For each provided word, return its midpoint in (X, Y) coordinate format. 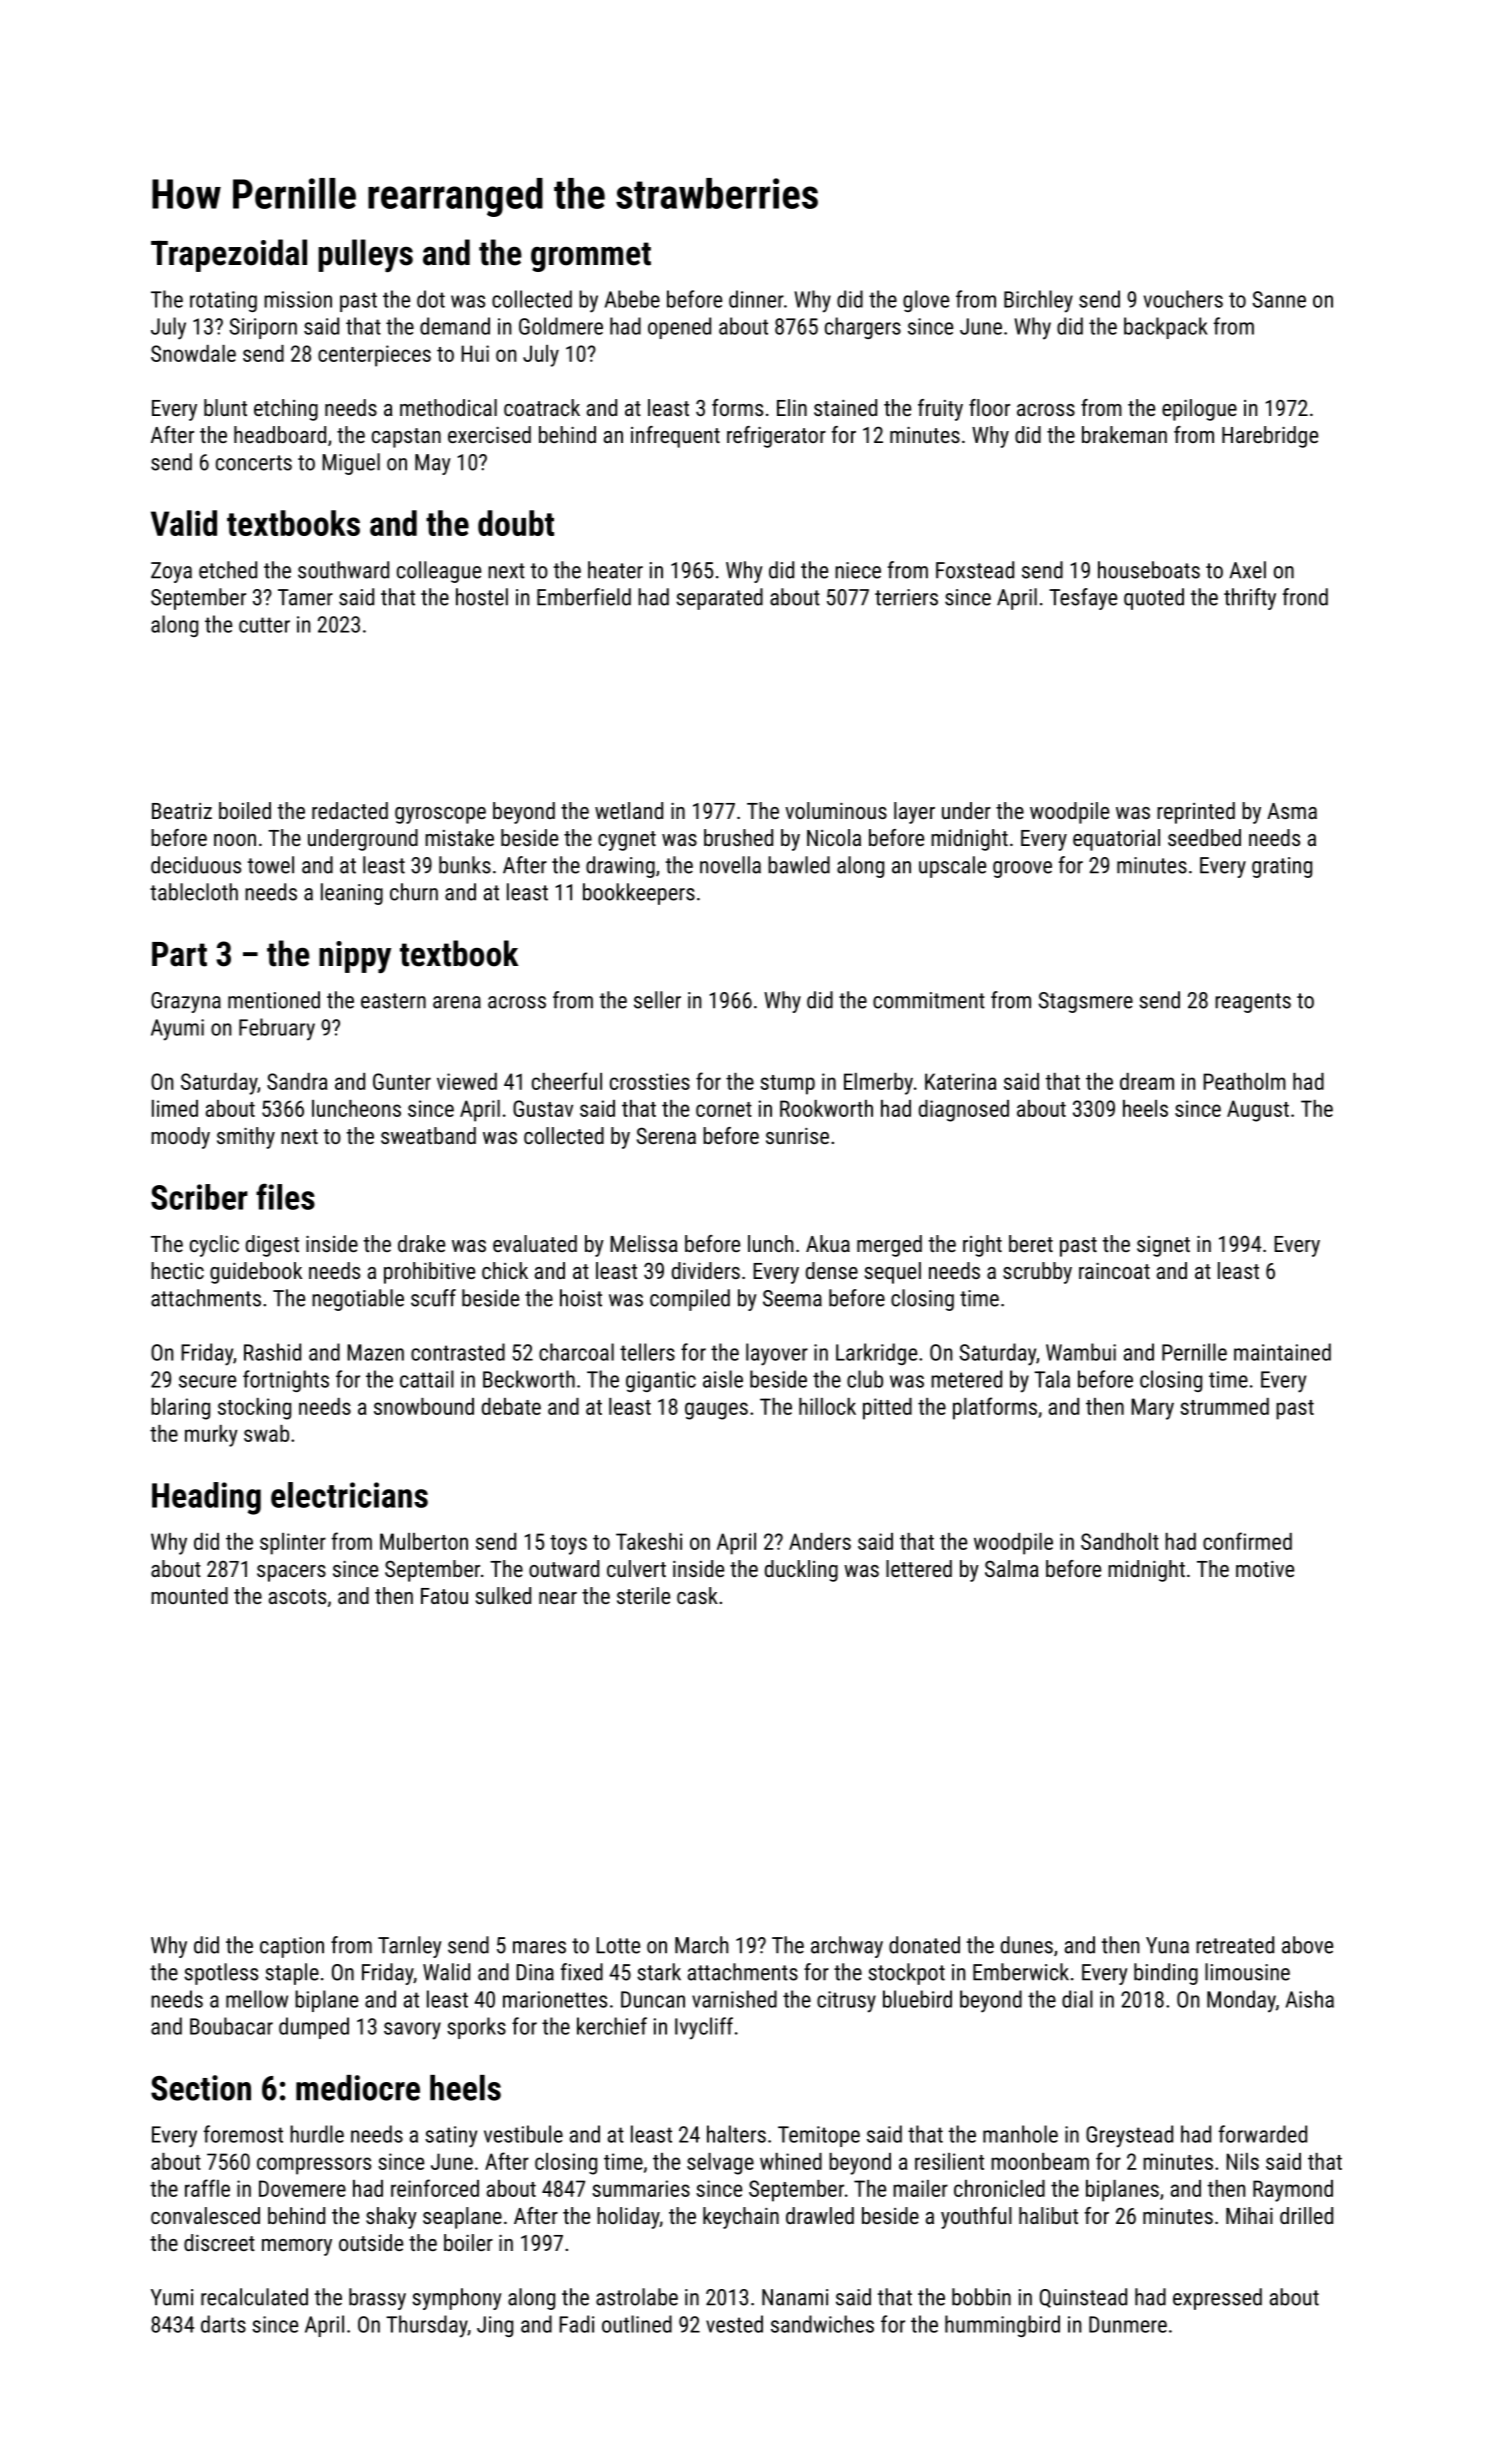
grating (1282, 867)
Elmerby (878, 1084)
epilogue (1199, 410)
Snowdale (193, 353)
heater (615, 570)
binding (1166, 1974)
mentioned (274, 1000)
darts (223, 2324)
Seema (792, 1298)
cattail (427, 1379)
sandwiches (822, 2324)
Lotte (618, 1945)
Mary (1152, 1409)
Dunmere (1128, 2324)
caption (292, 1947)
